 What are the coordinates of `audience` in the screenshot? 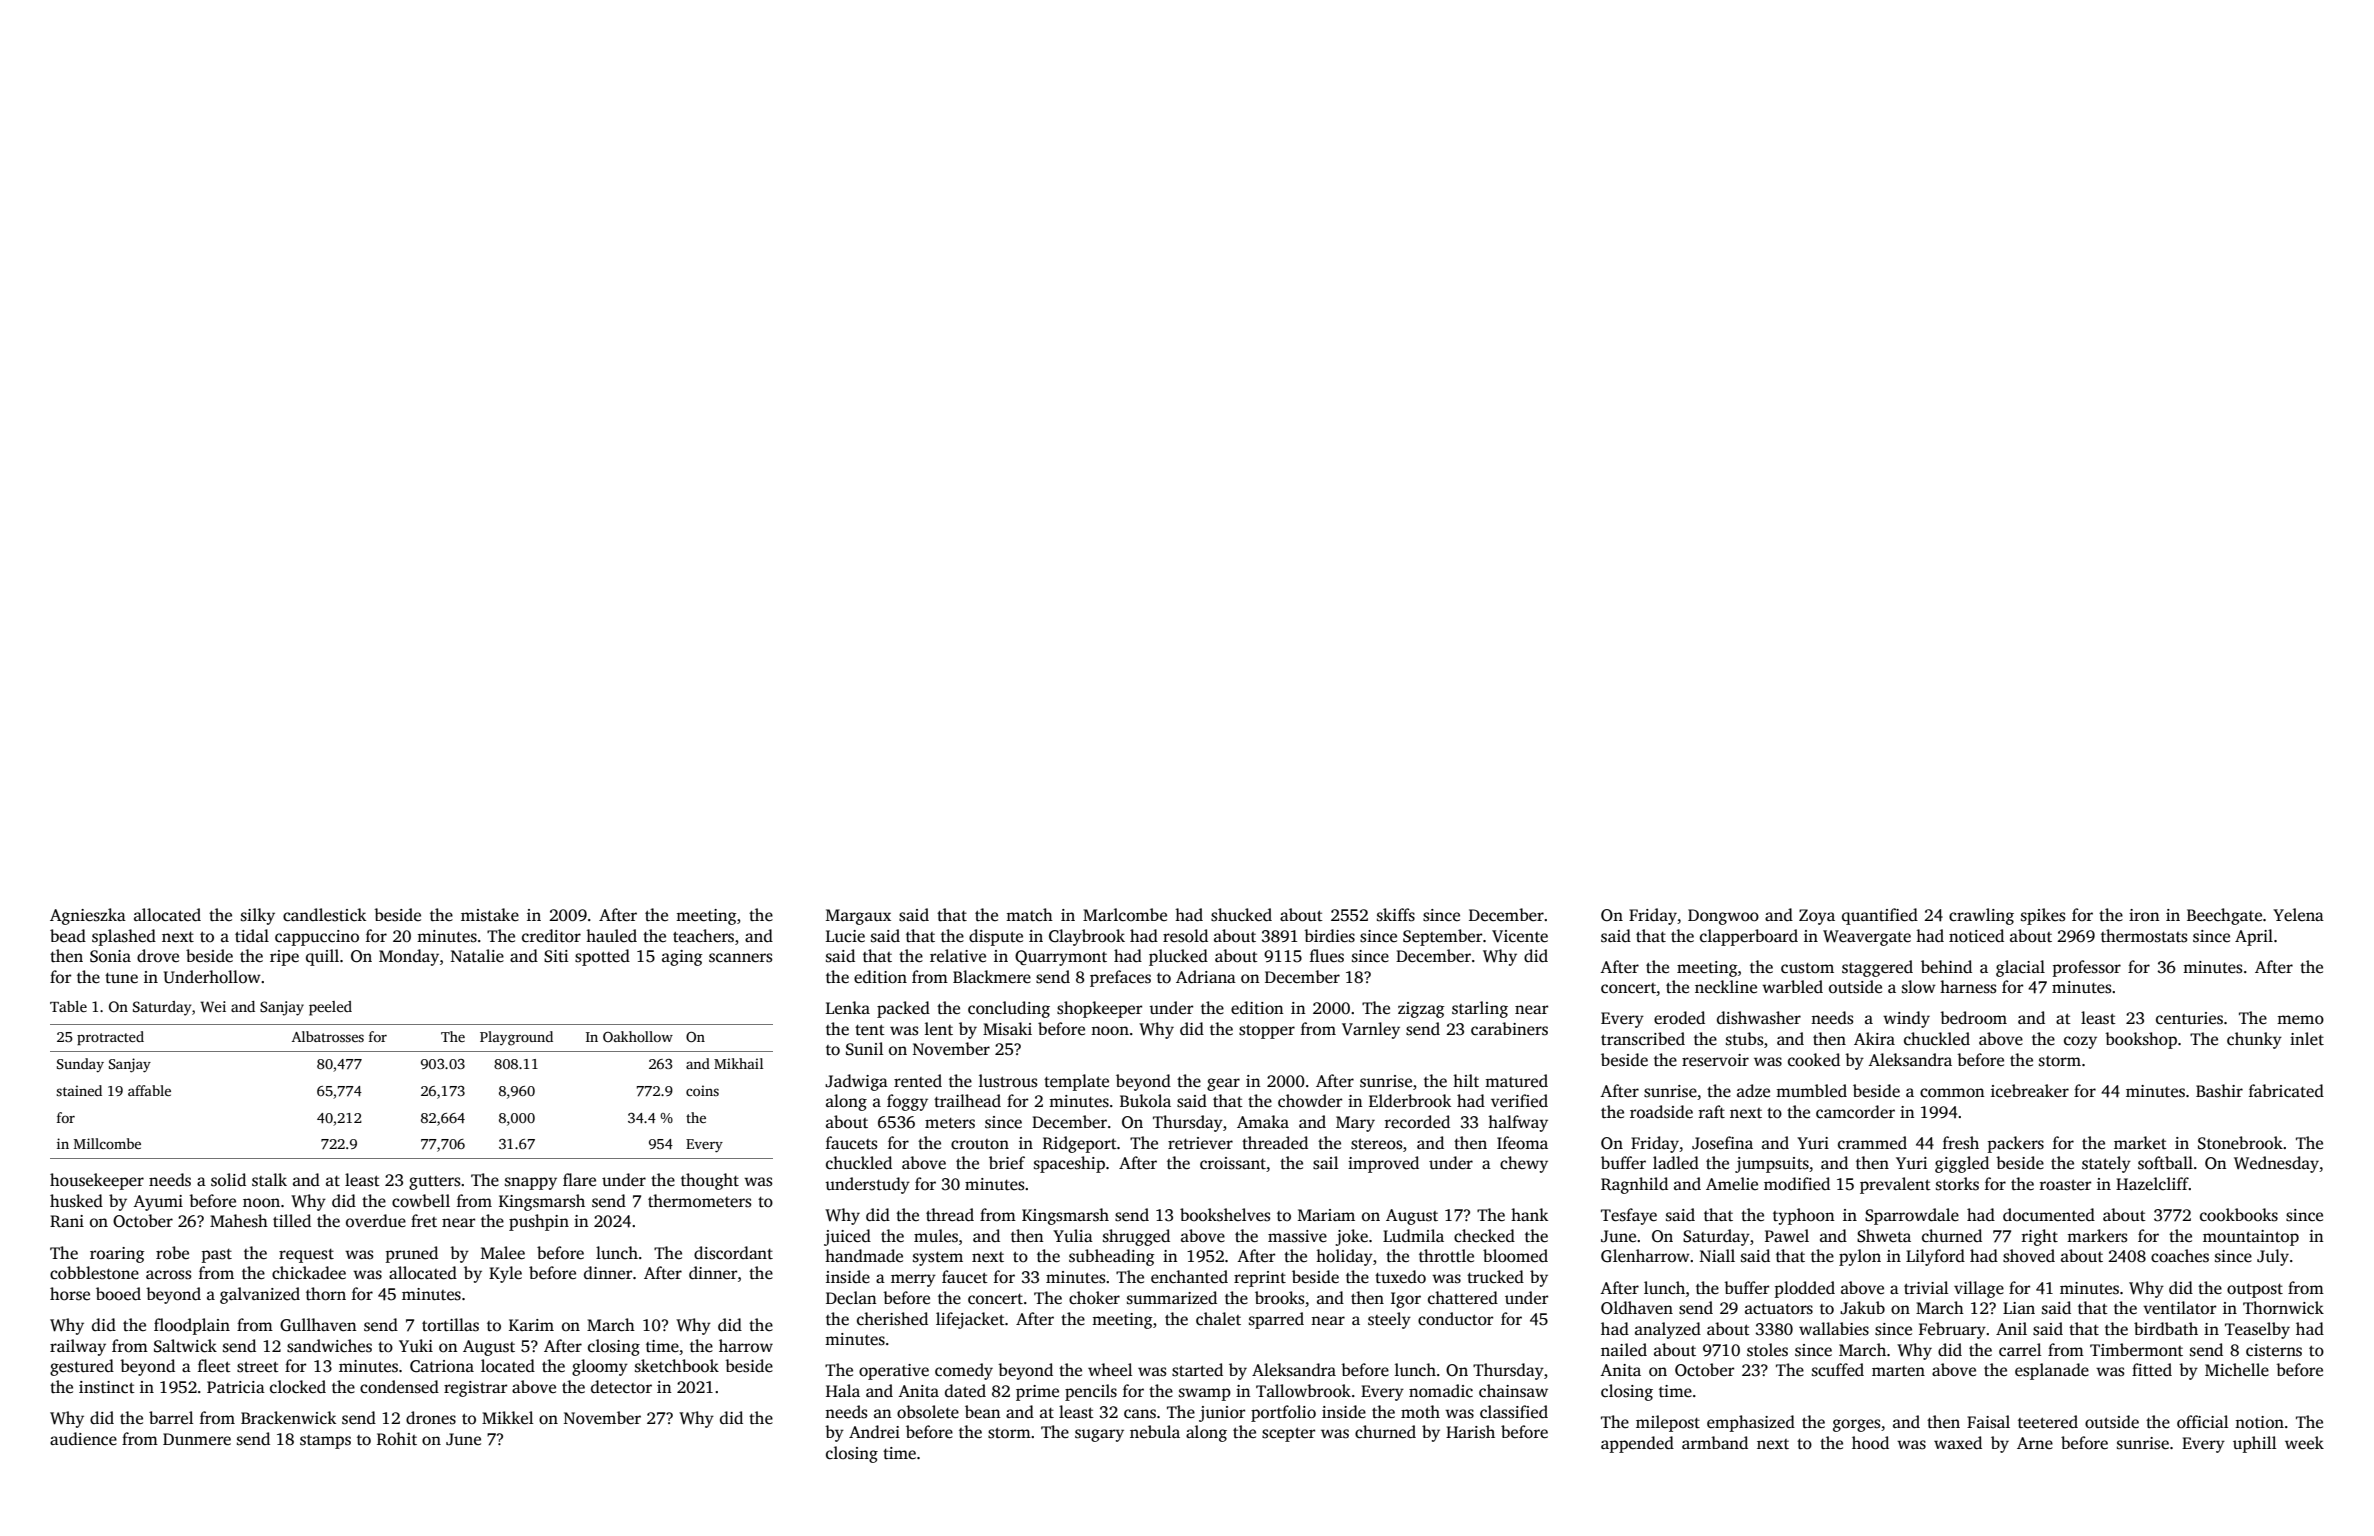 It's located at (83, 1439).
